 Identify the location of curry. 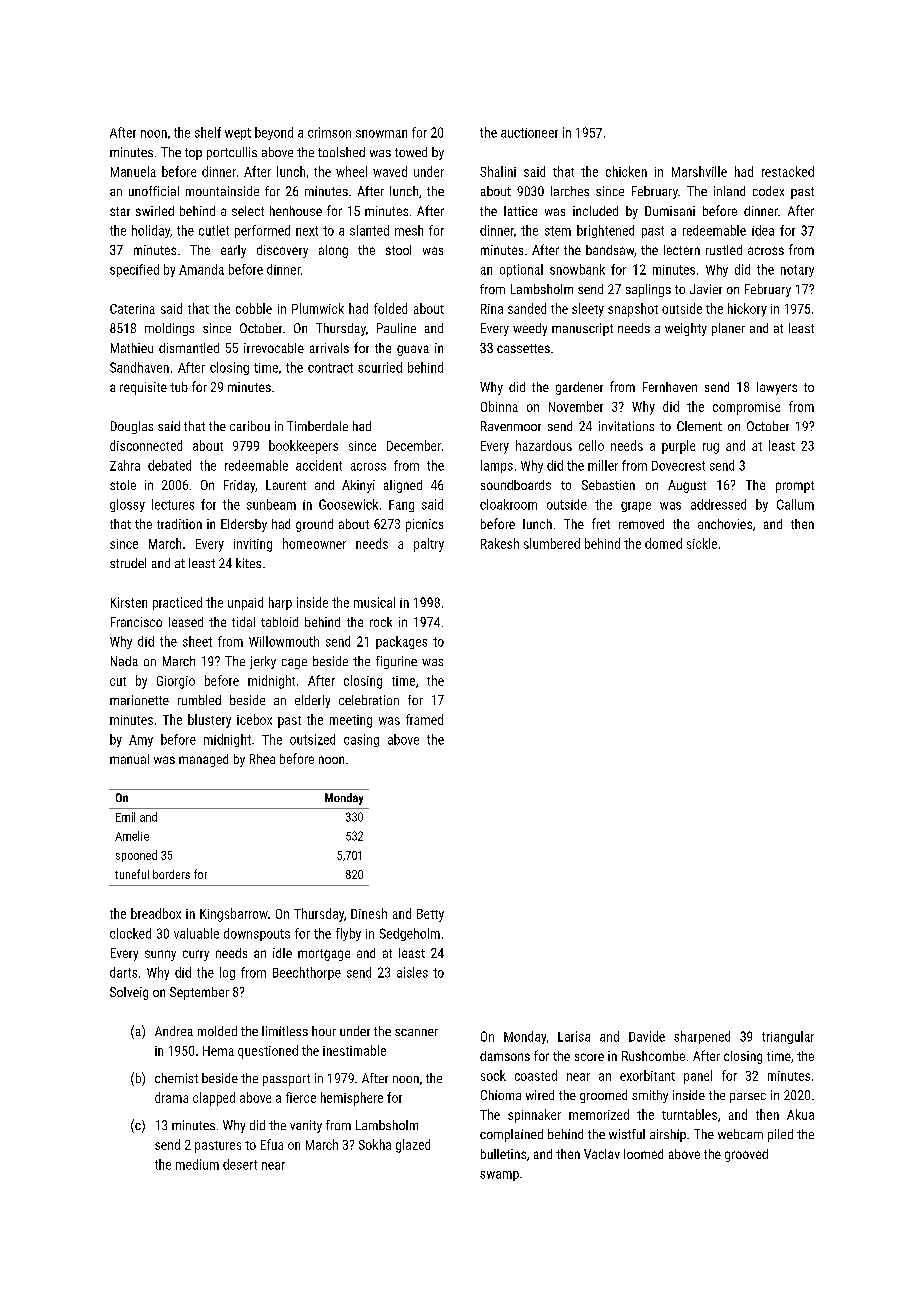
(196, 955).
